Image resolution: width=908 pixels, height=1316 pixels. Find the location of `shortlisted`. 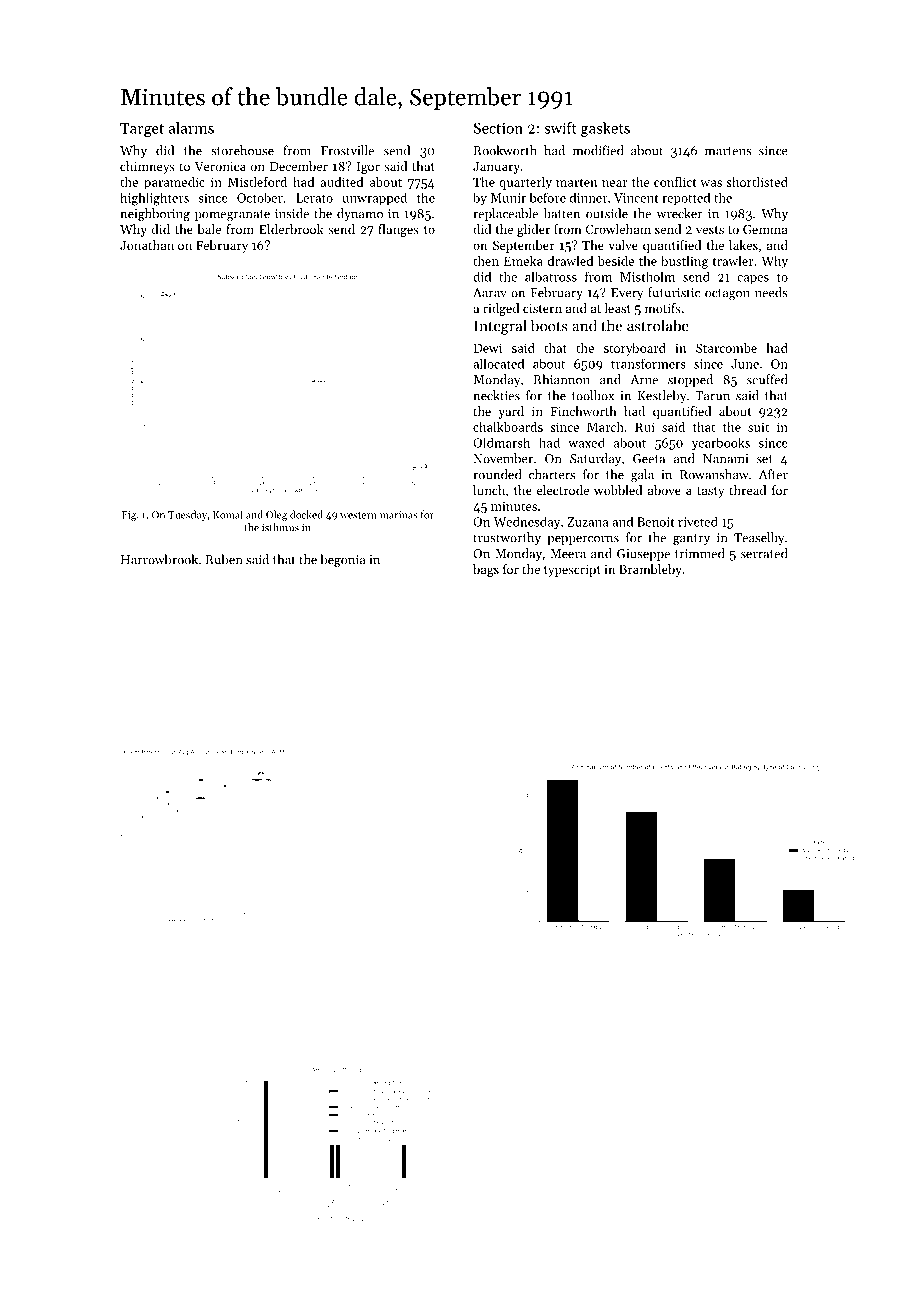

shortlisted is located at coordinates (757, 182).
